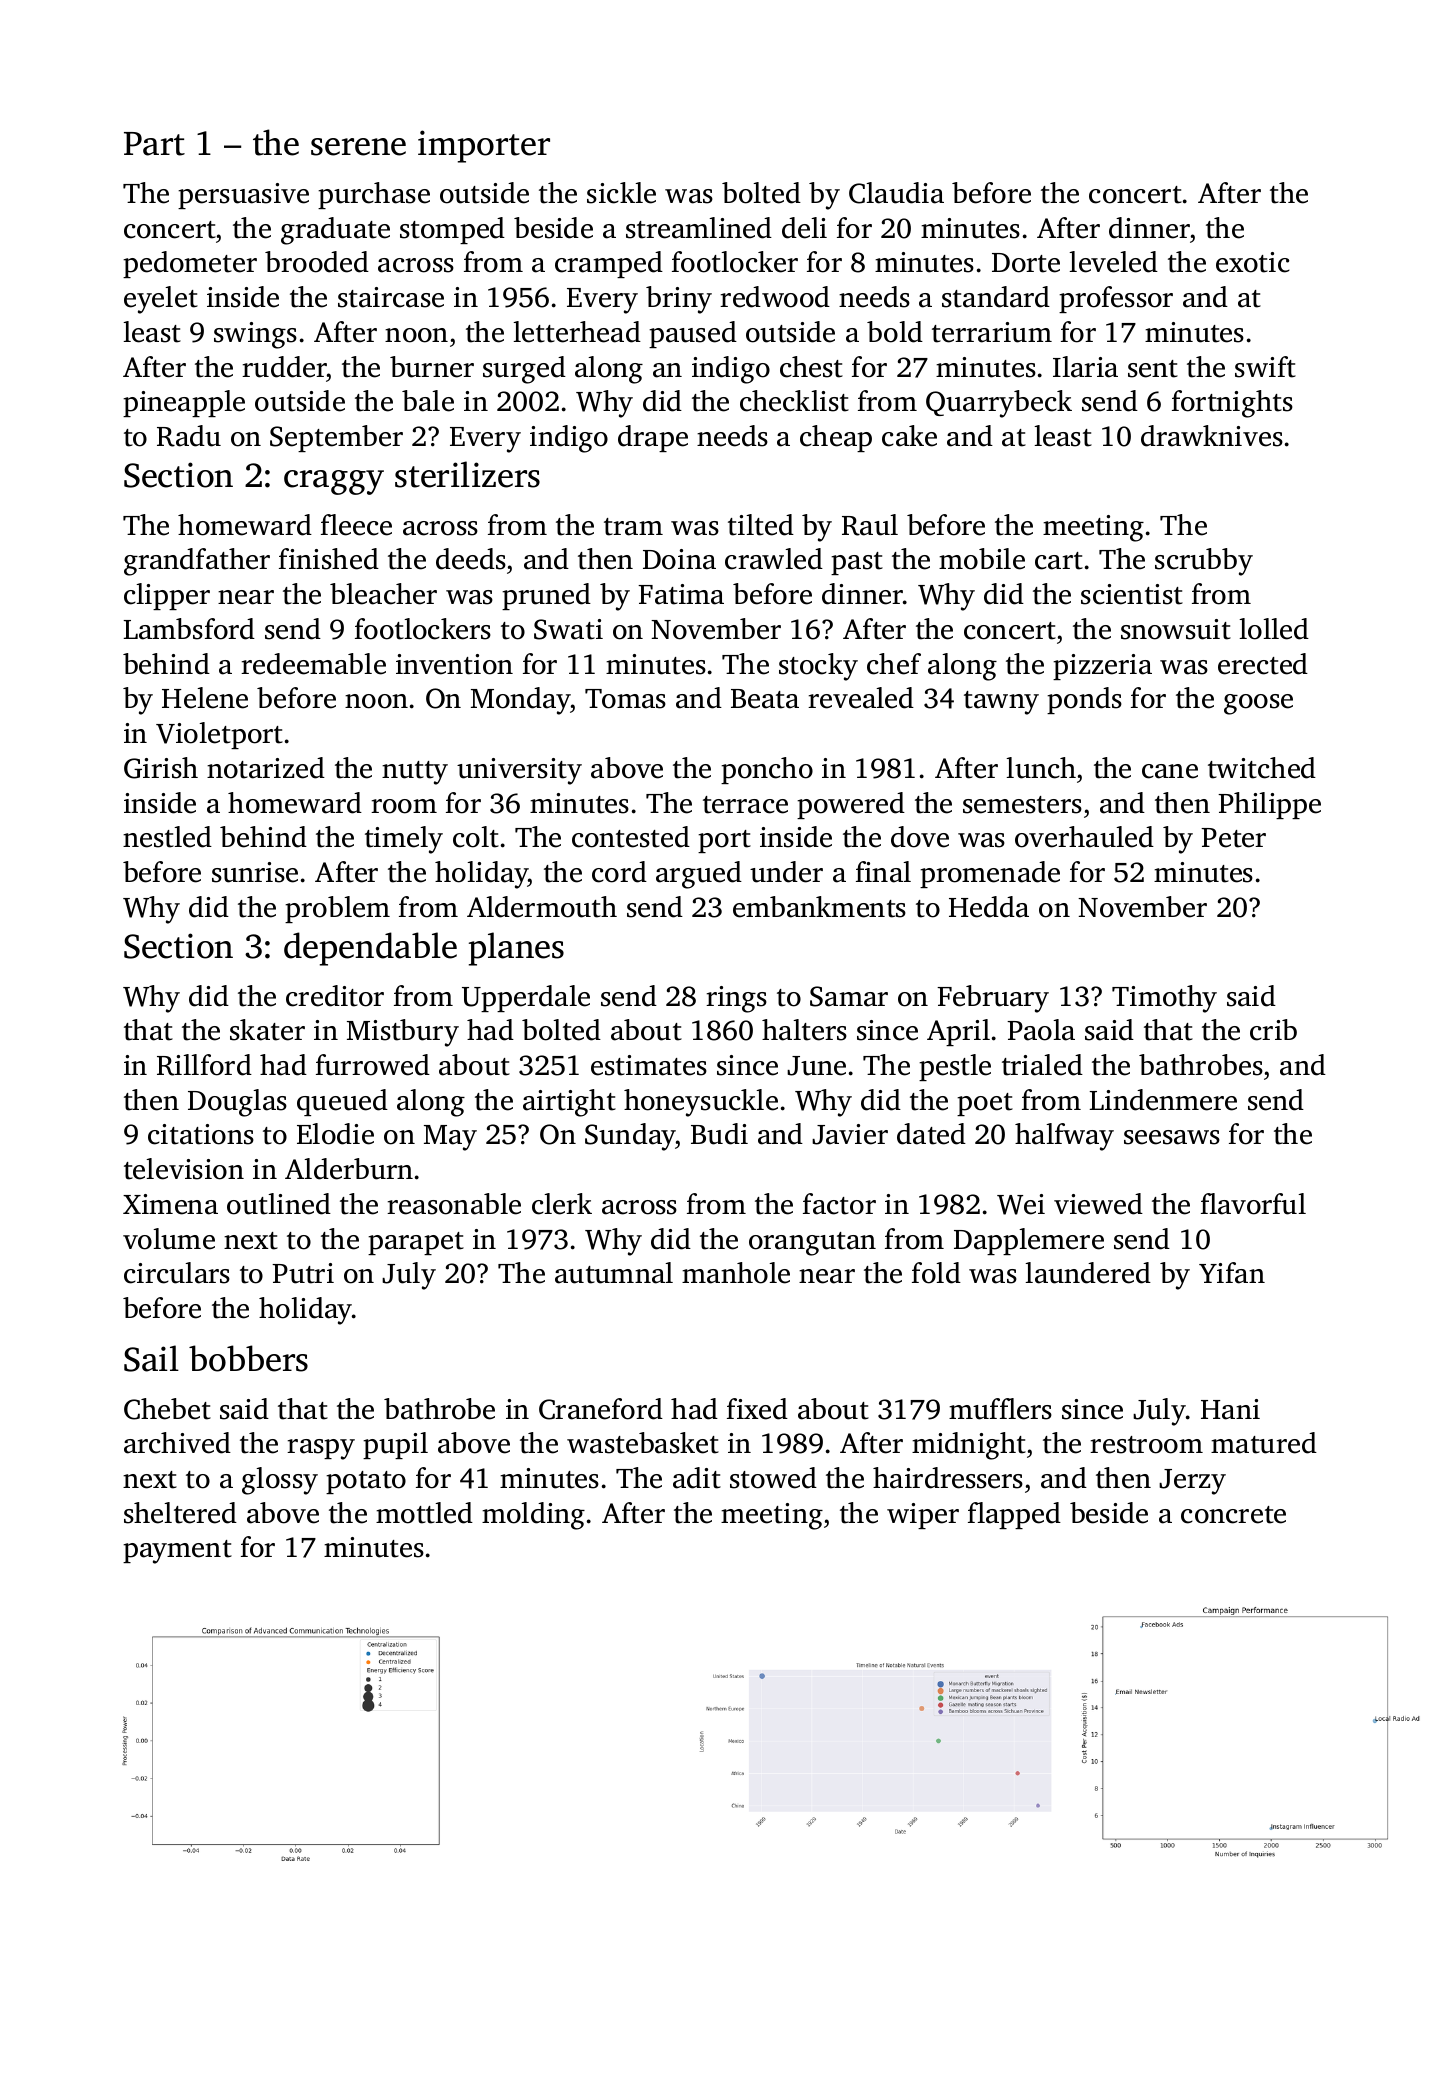 This screenshot has height=2100, width=1450. Describe the element at coordinates (154, 144) in the screenshot. I see `Part` at that location.
